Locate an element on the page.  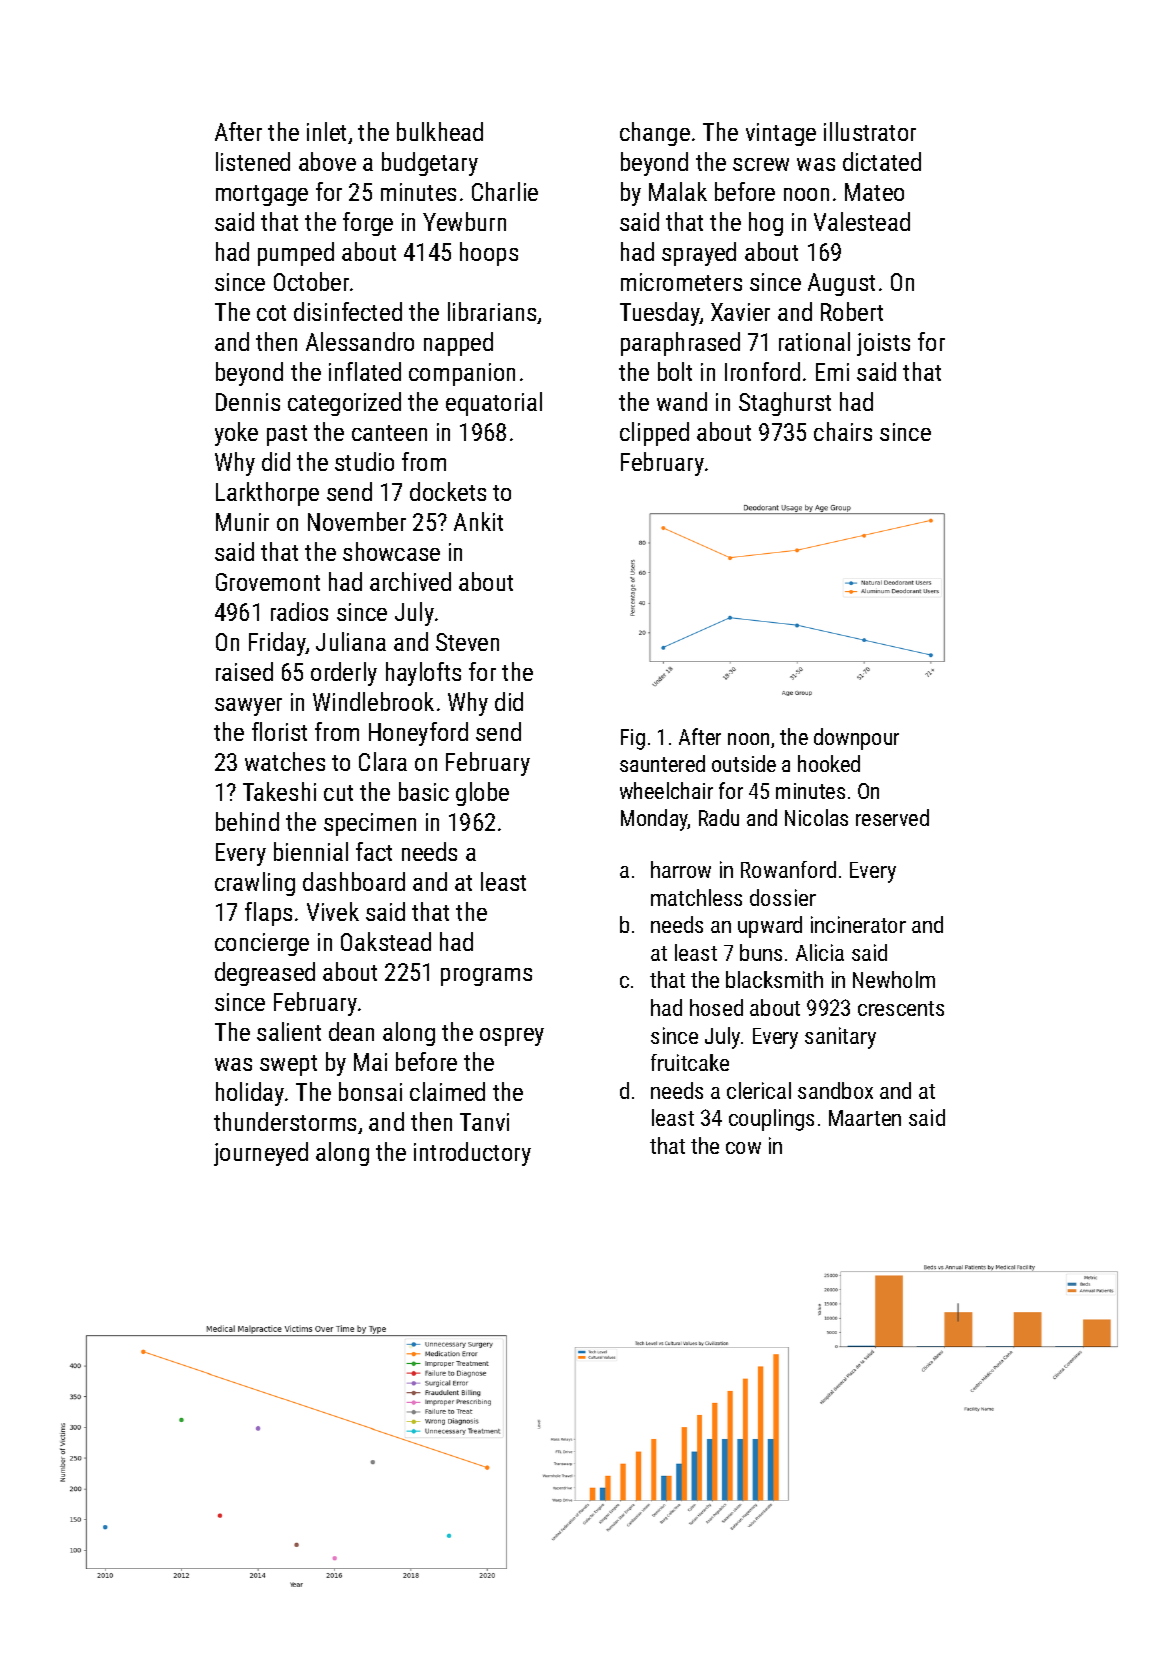
Radu is located at coordinates (719, 817).
